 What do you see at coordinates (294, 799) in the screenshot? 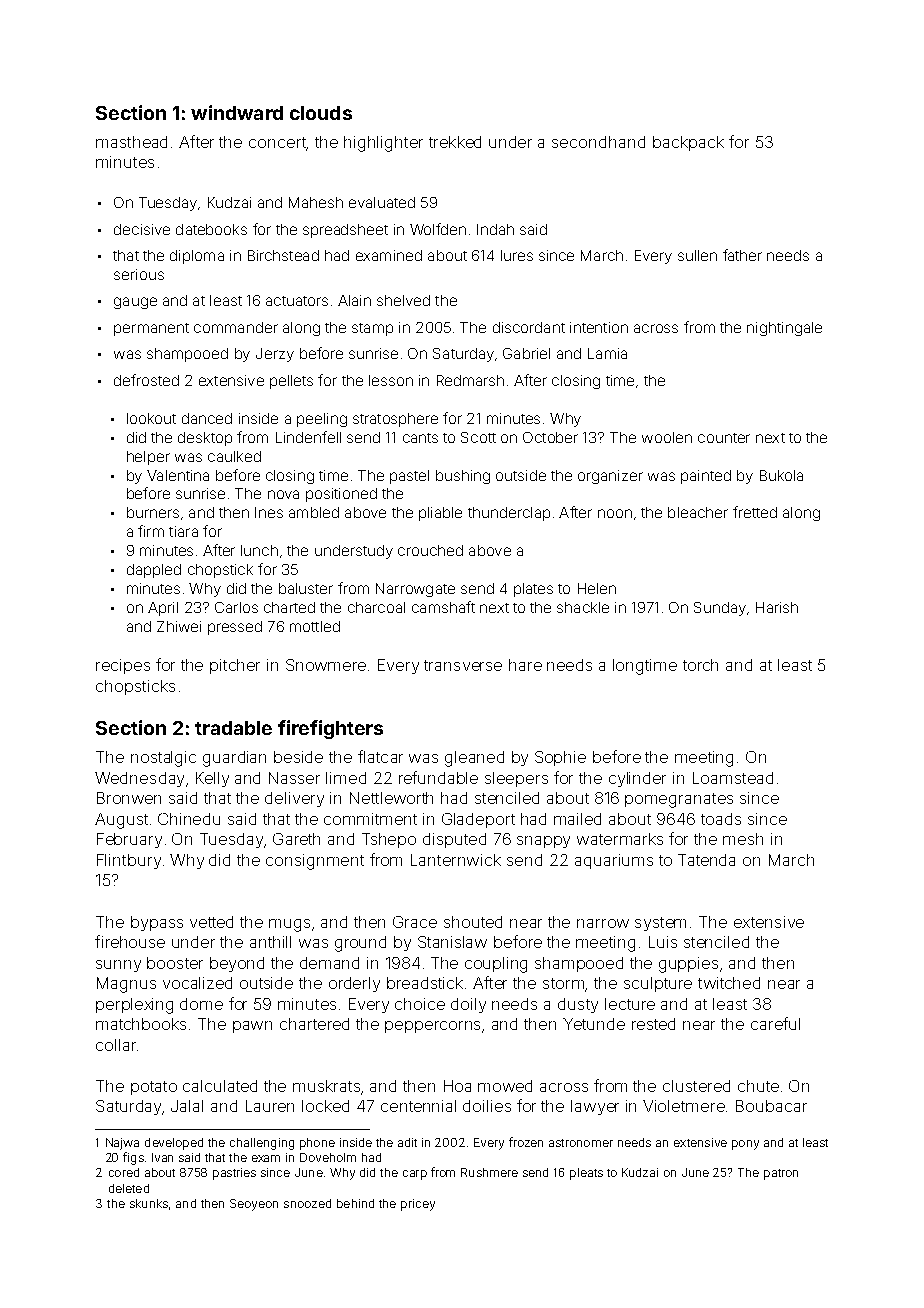
I see `delivery` at bounding box center [294, 799].
